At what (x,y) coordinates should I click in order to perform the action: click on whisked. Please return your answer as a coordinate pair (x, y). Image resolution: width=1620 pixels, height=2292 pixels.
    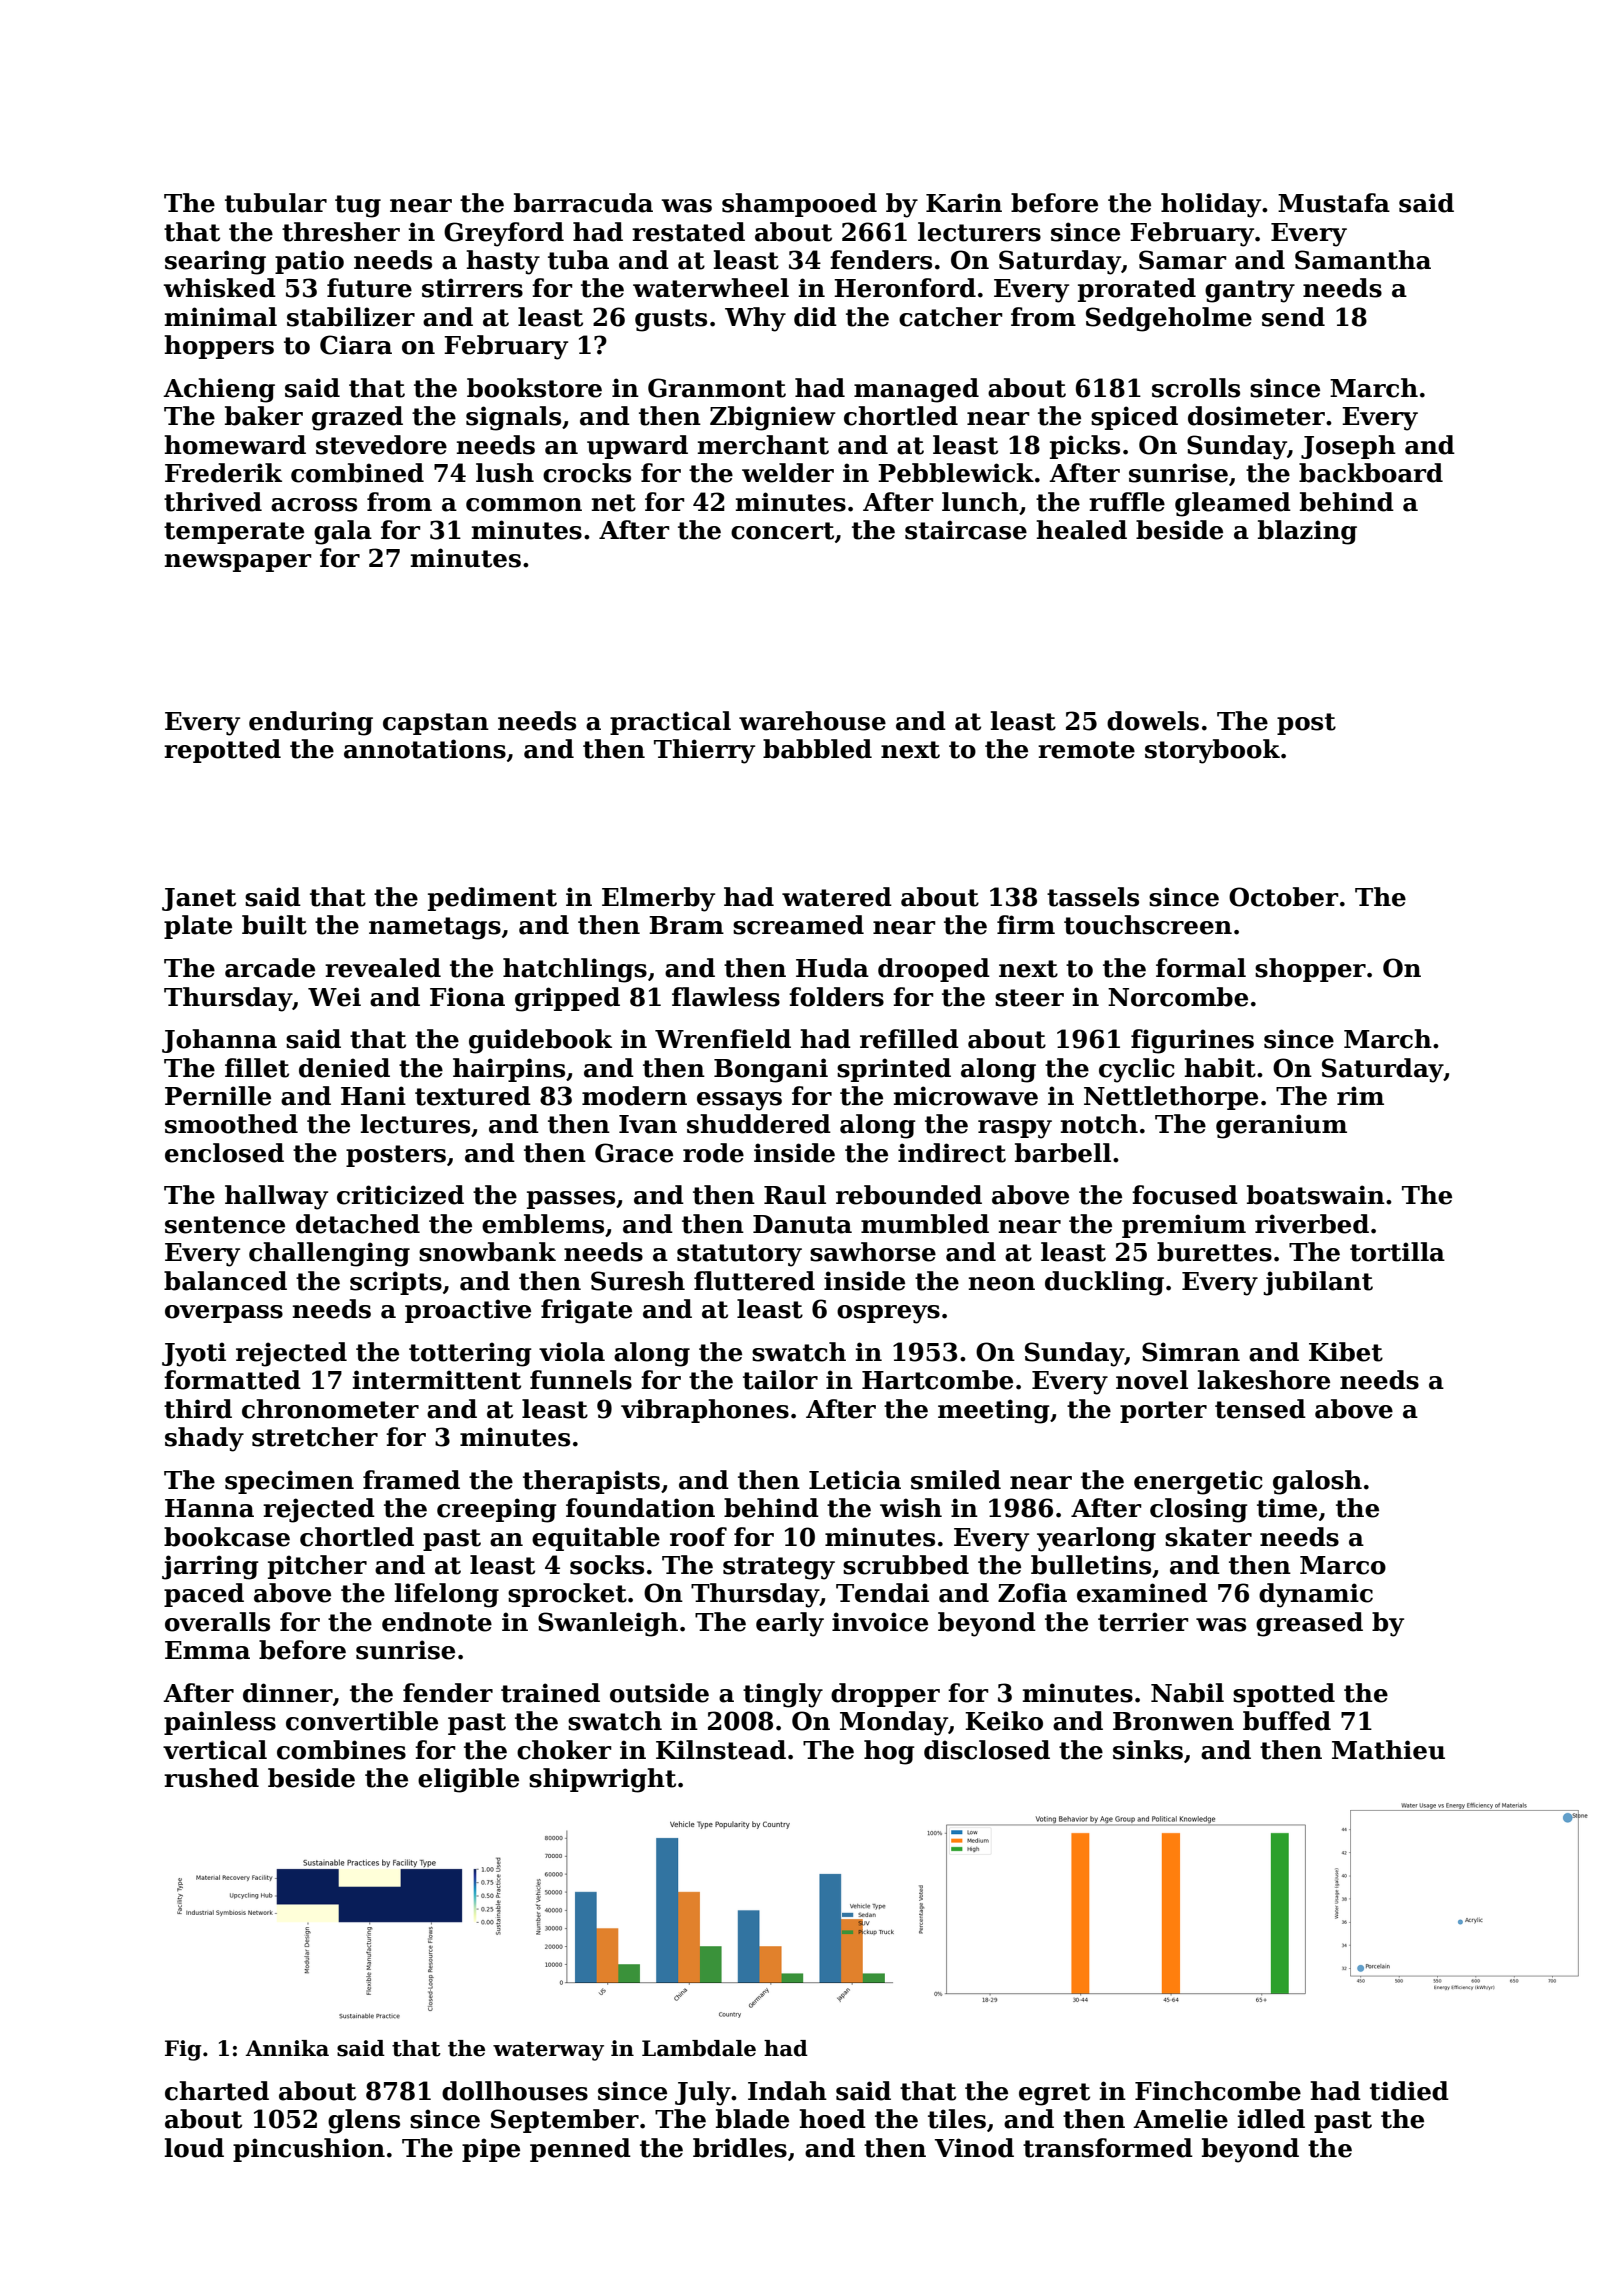
    Looking at the image, I should click on (219, 288).
